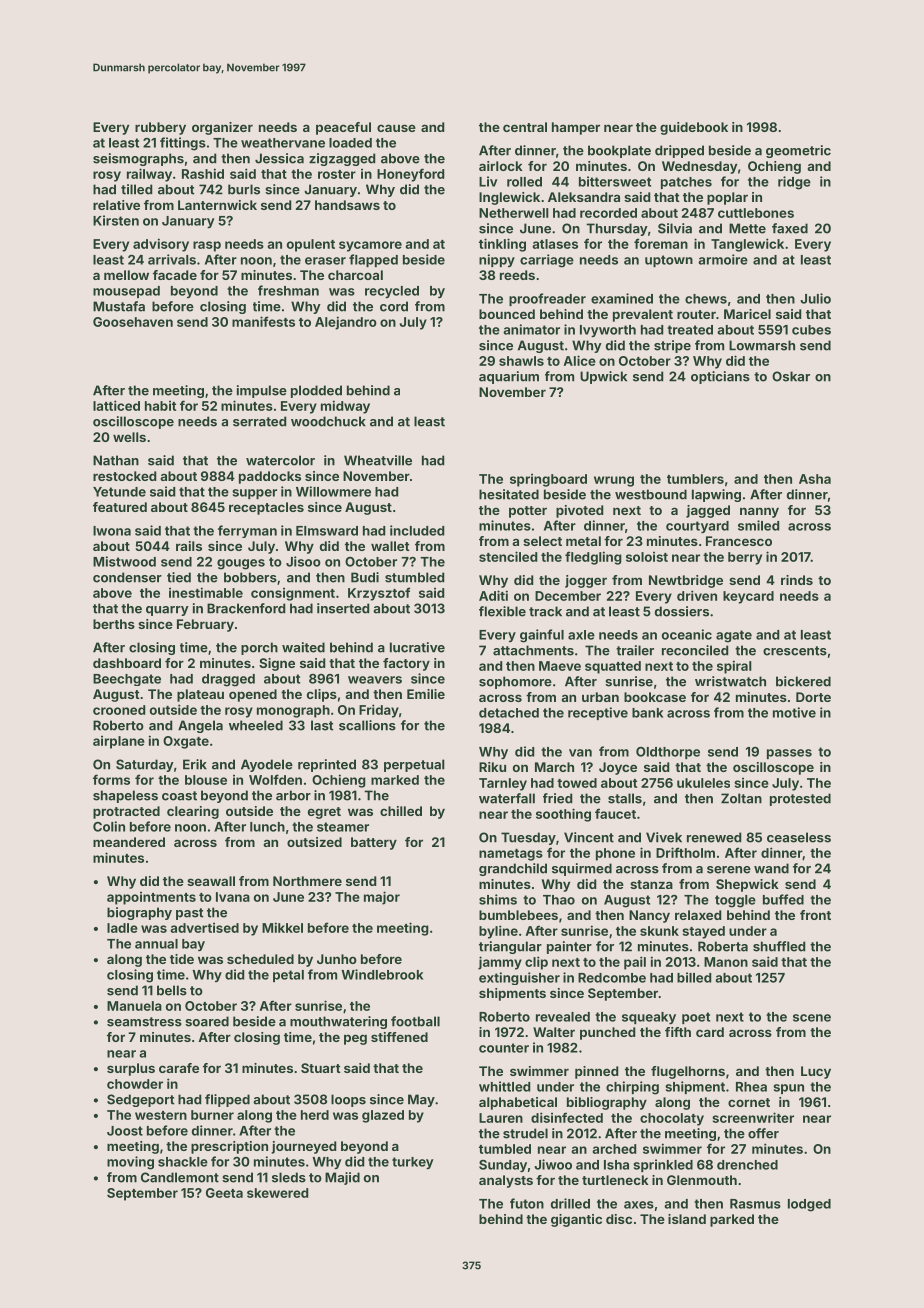  I want to click on driven, so click(697, 595).
